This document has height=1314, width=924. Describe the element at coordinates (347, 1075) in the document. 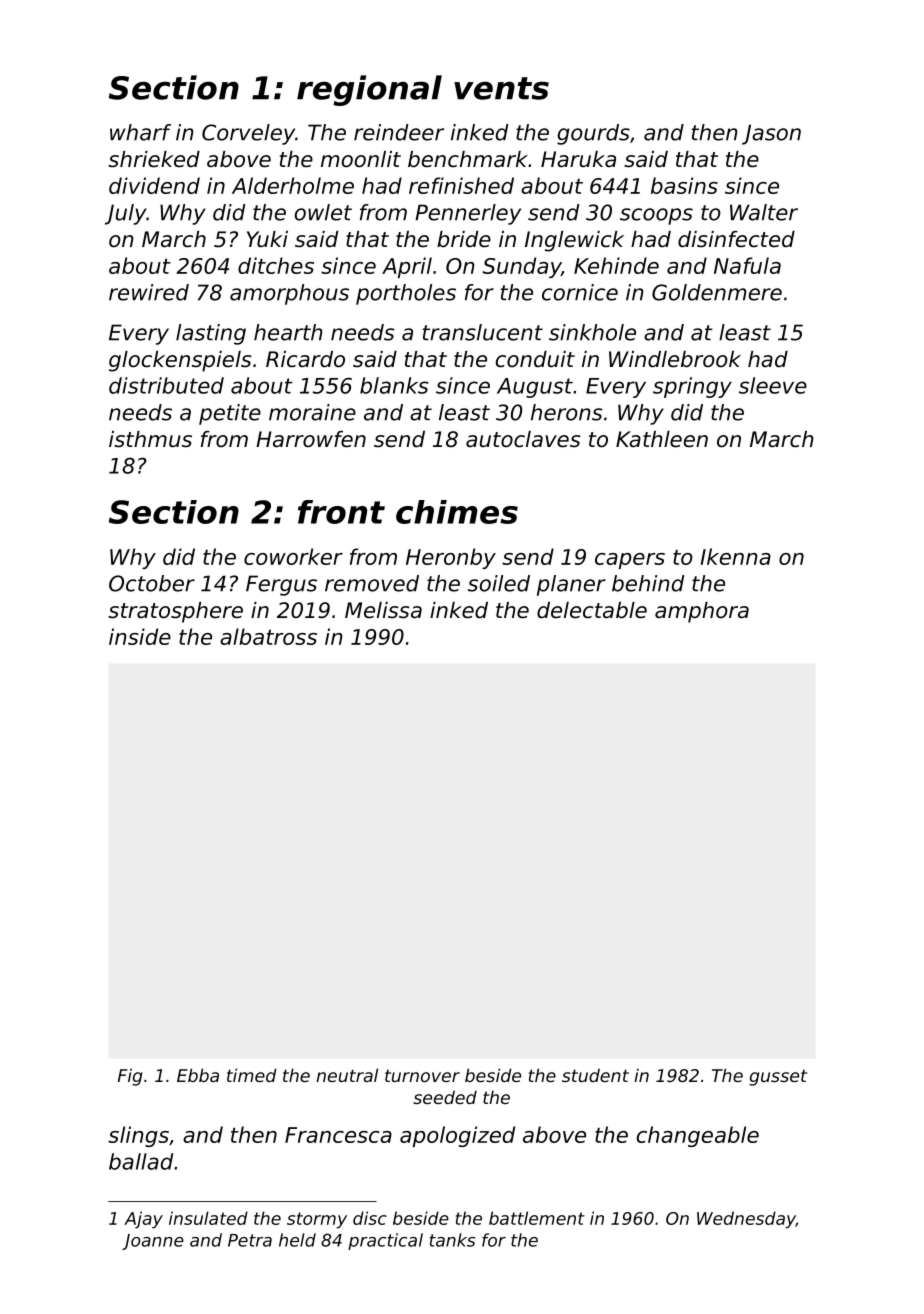

I see `neutral` at that location.
